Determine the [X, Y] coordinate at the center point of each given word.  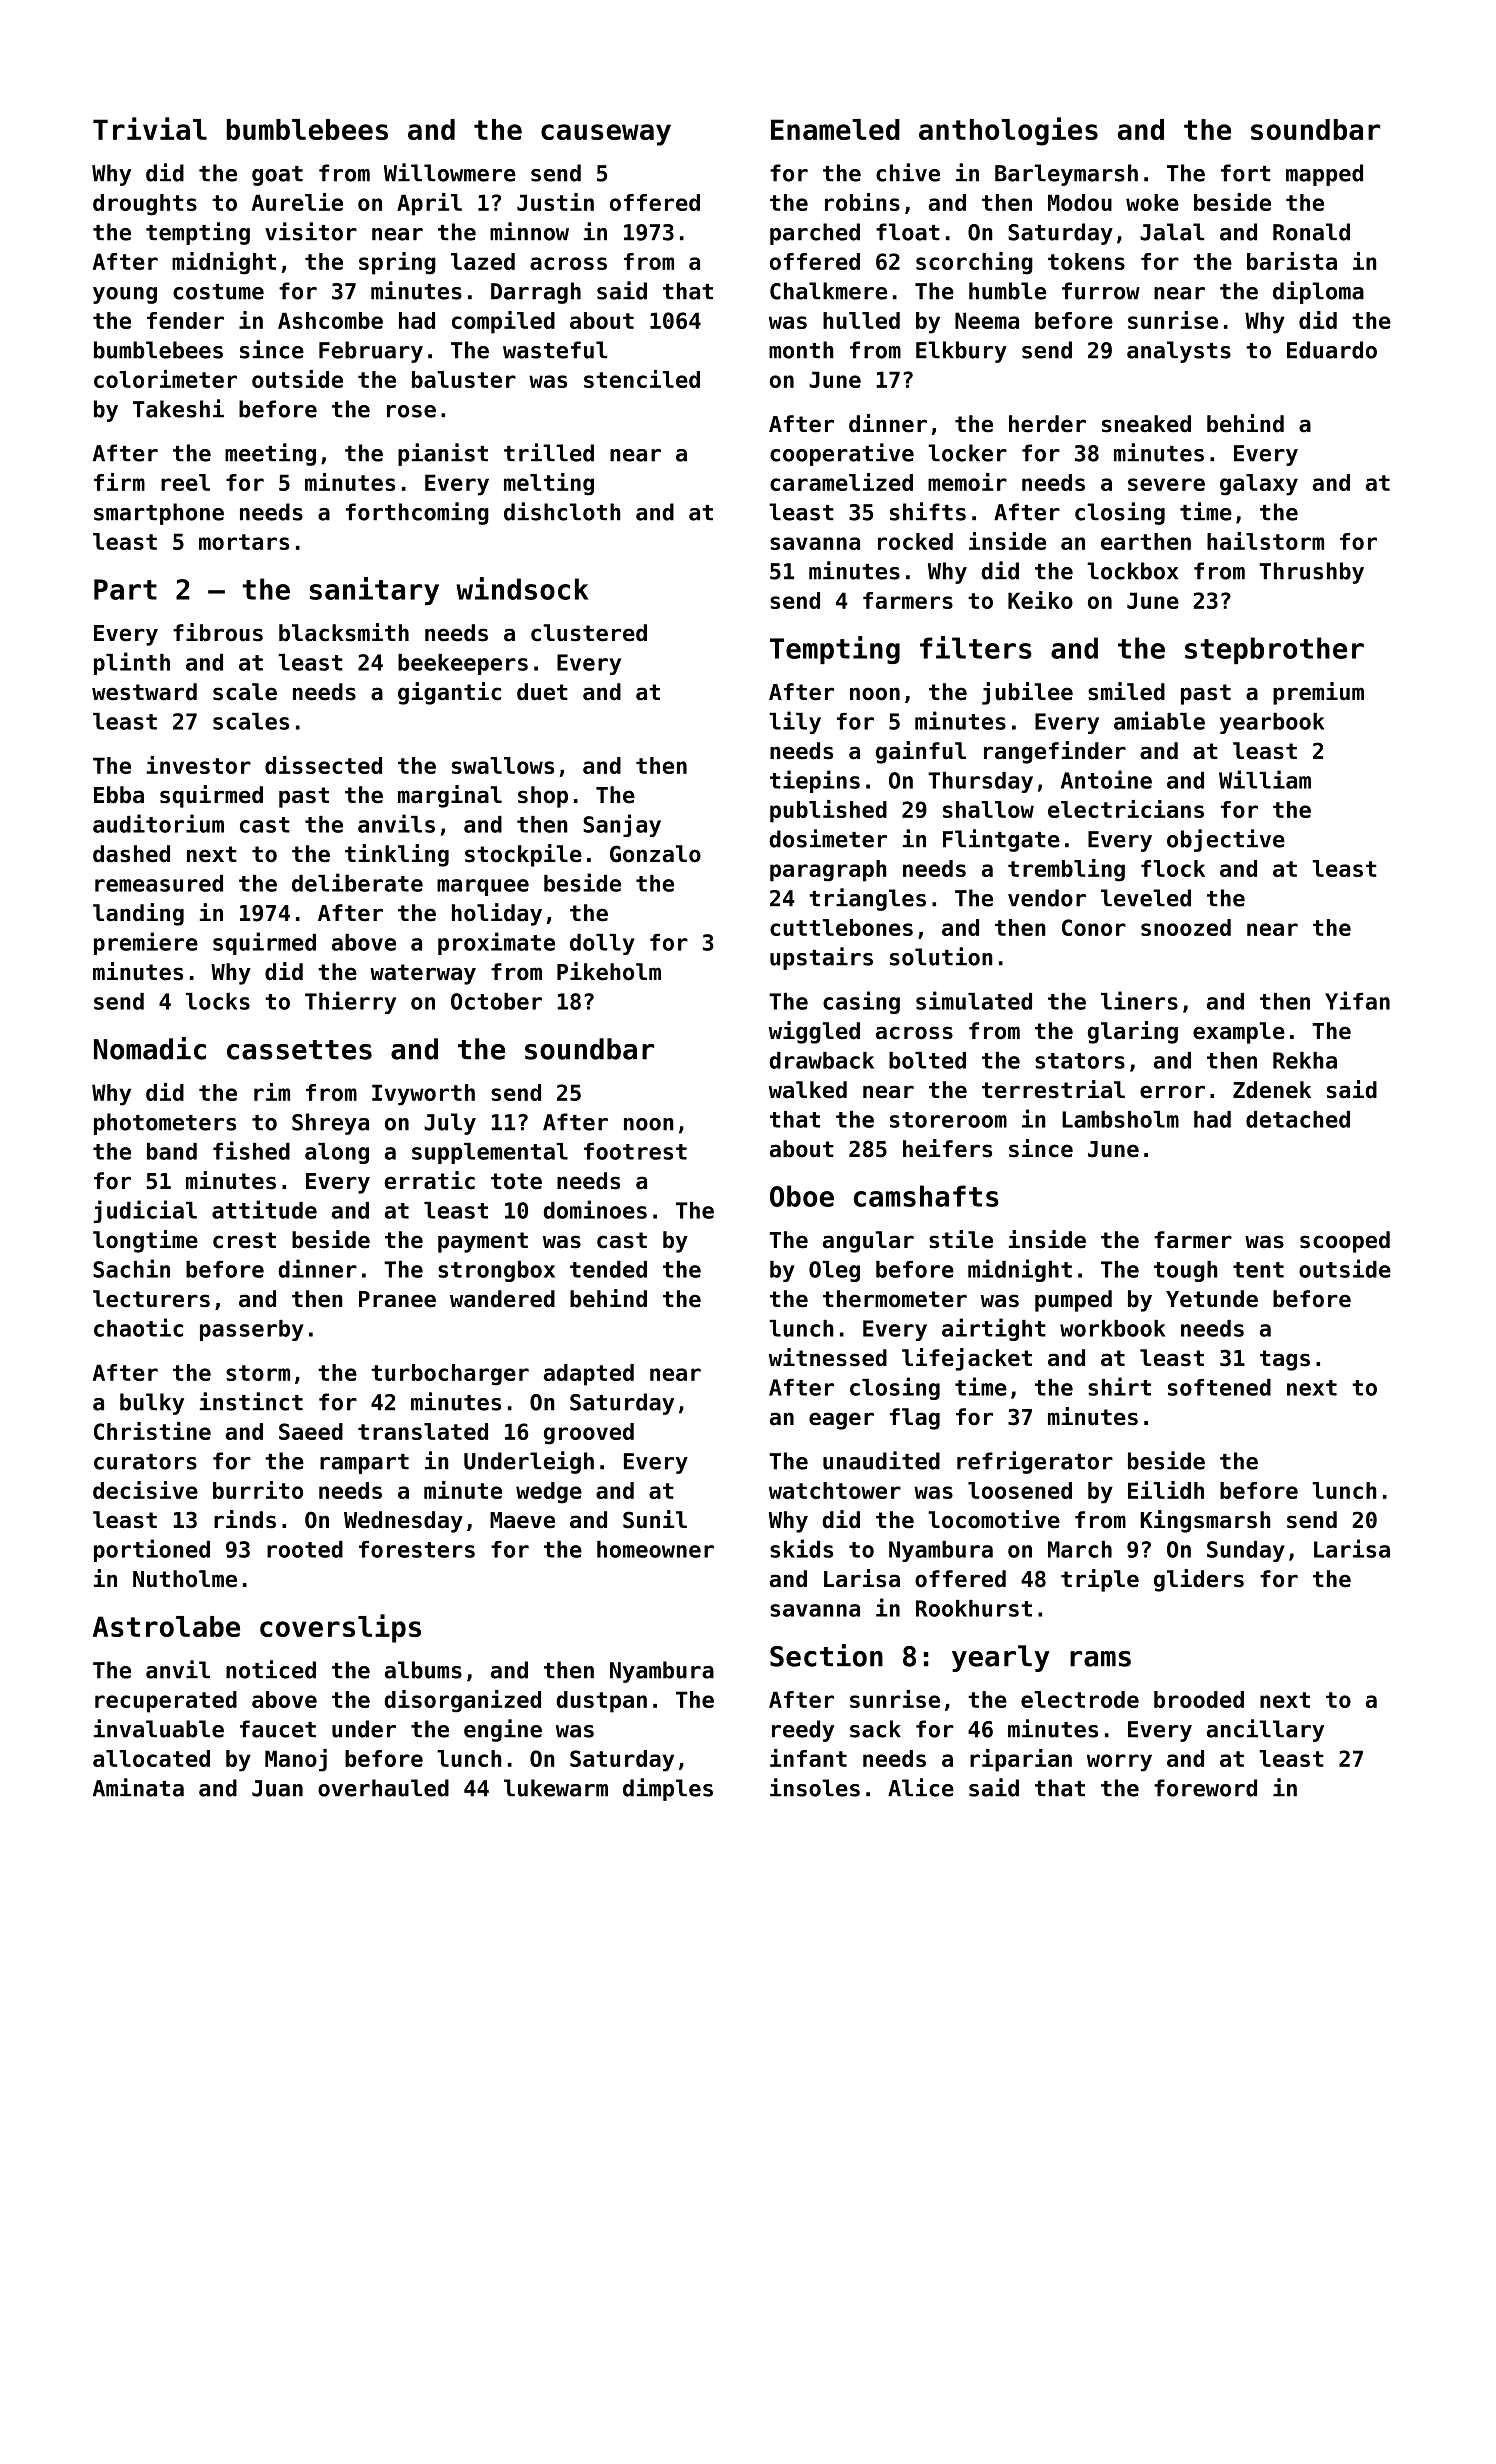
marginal [450, 796]
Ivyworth [423, 1095]
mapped [1324, 175]
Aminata [138, 1787]
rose [411, 411]
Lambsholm [1120, 1119]
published [828, 811]
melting [549, 484]
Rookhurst [974, 1608]
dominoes [595, 1209]
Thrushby [1311, 573]
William [1265, 779]
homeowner [655, 1549]
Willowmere [450, 172]
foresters [417, 1549]
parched [815, 234]
